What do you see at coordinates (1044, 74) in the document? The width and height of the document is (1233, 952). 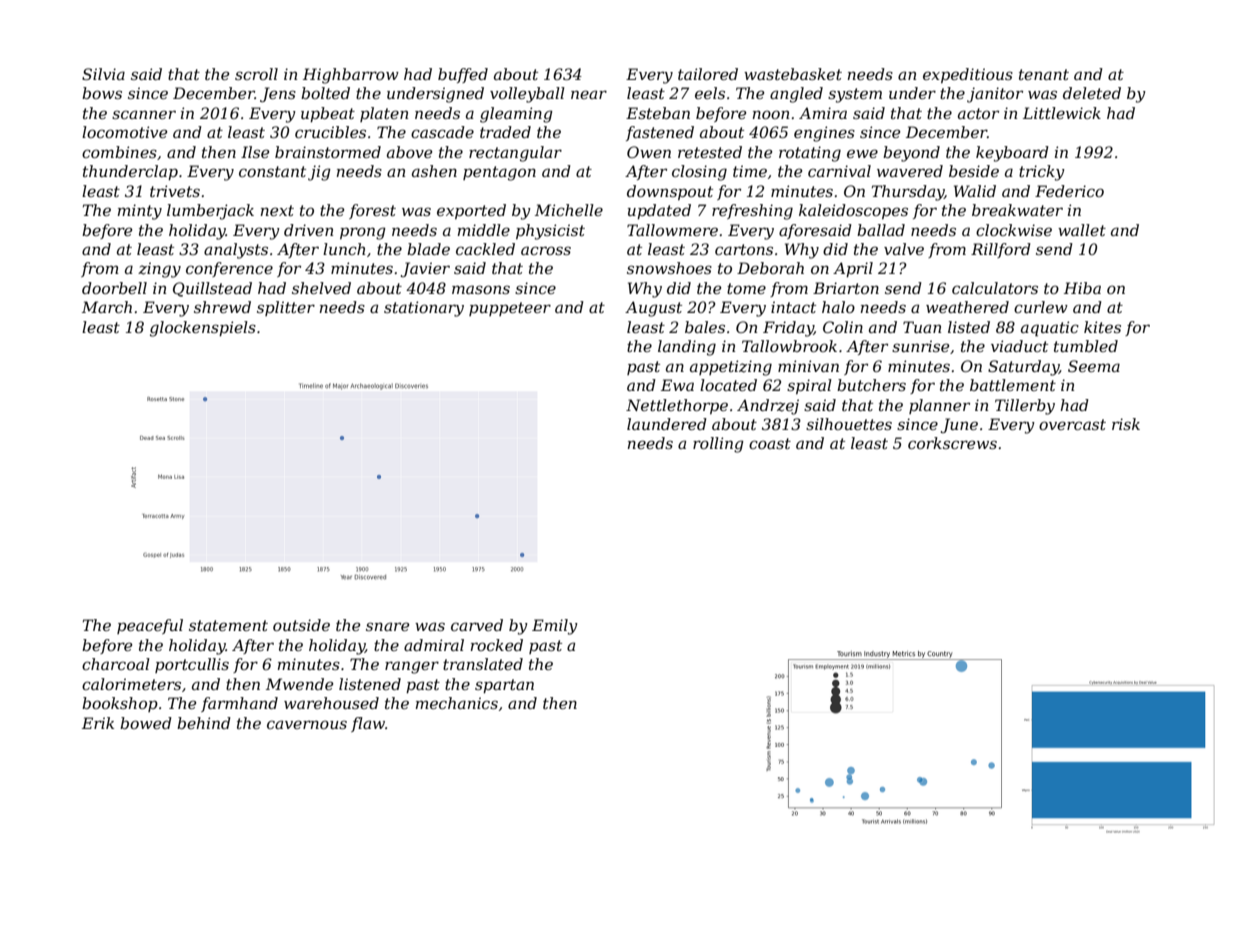 I see `tenant` at bounding box center [1044, 74].
